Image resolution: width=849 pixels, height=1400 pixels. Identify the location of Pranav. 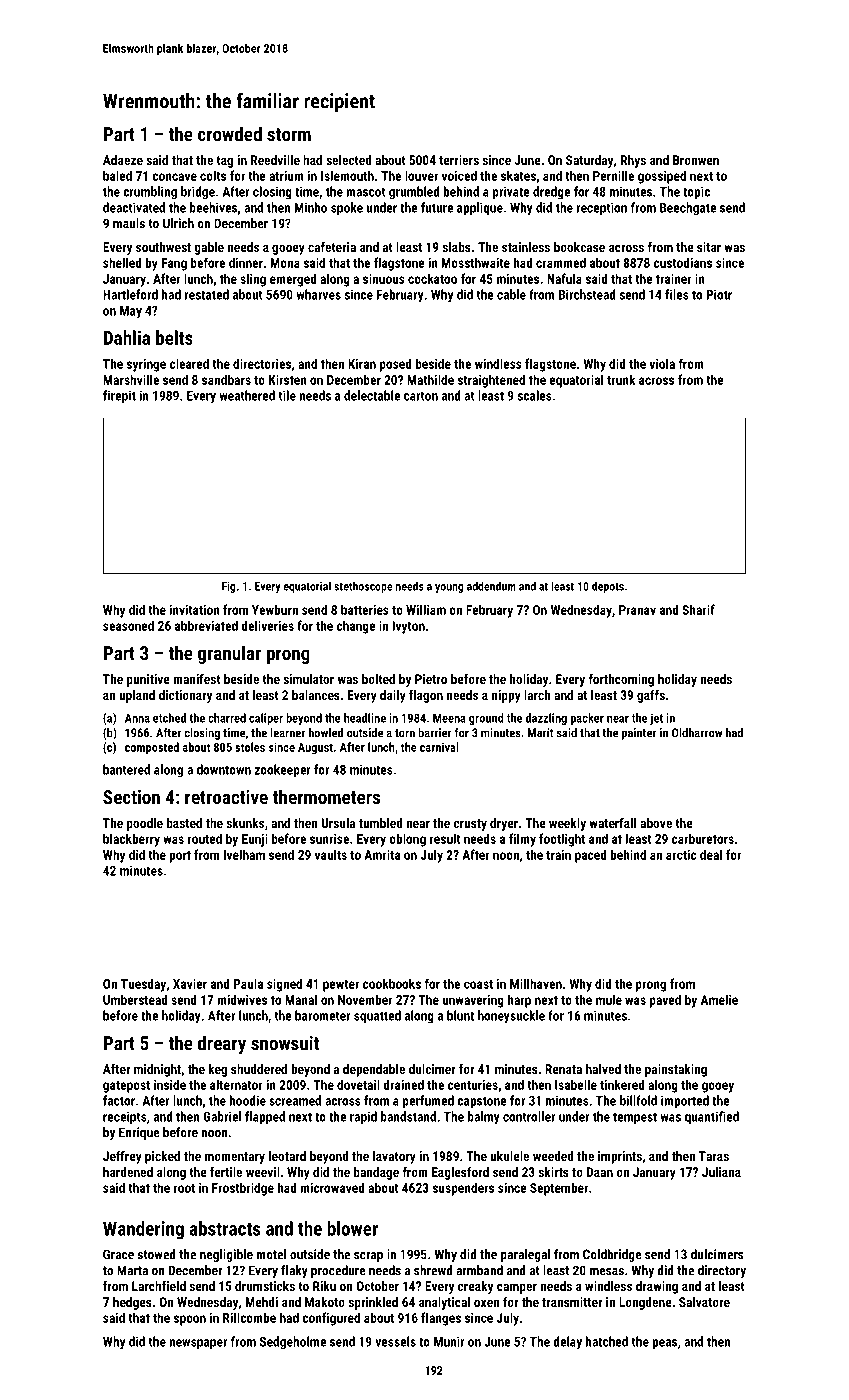
(637, 610).
